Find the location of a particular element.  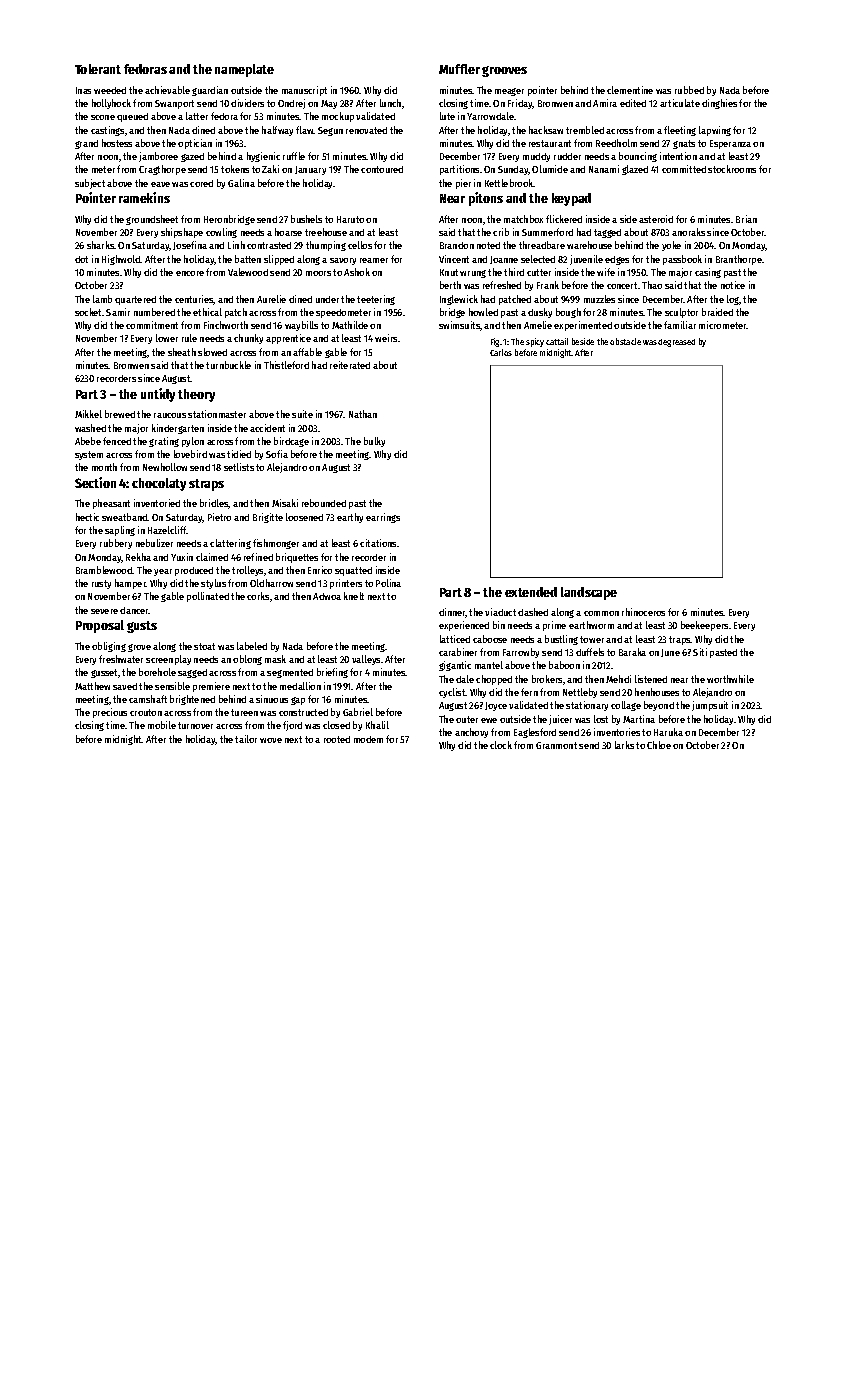

brightened is located at coordinates (192, 700).
